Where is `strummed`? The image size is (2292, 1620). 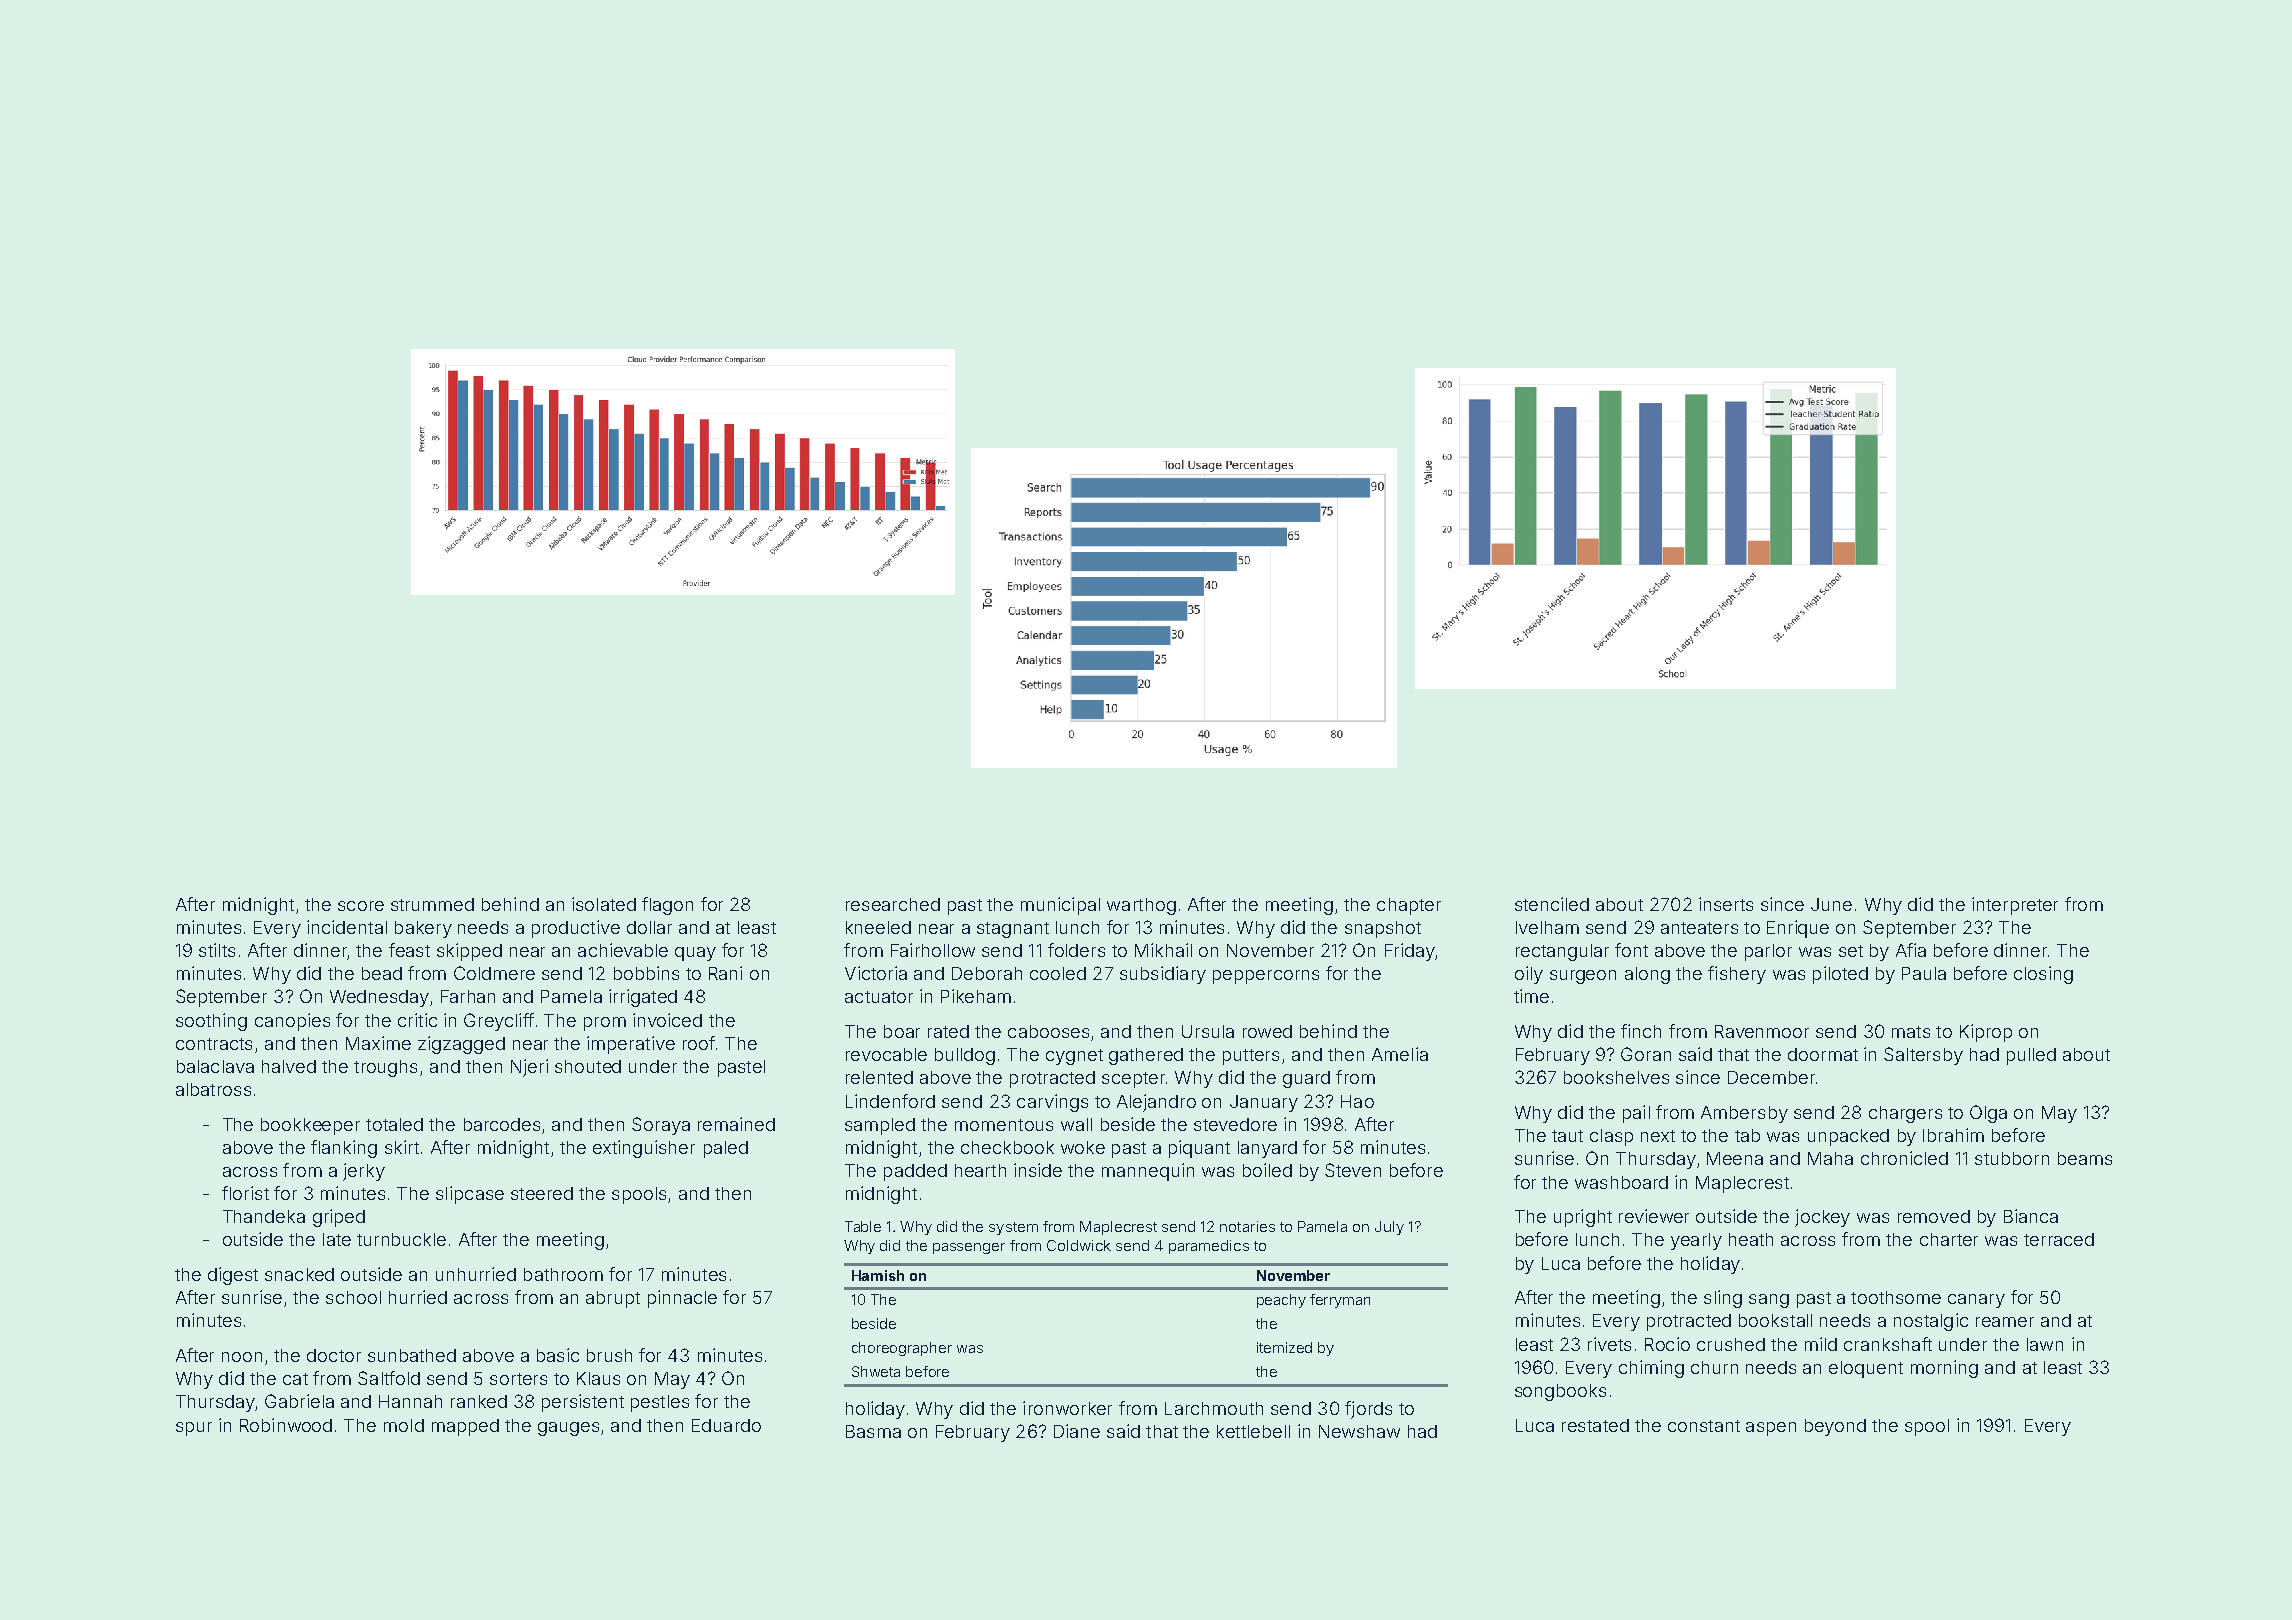 strummed is located at coordinates (432, 904).
